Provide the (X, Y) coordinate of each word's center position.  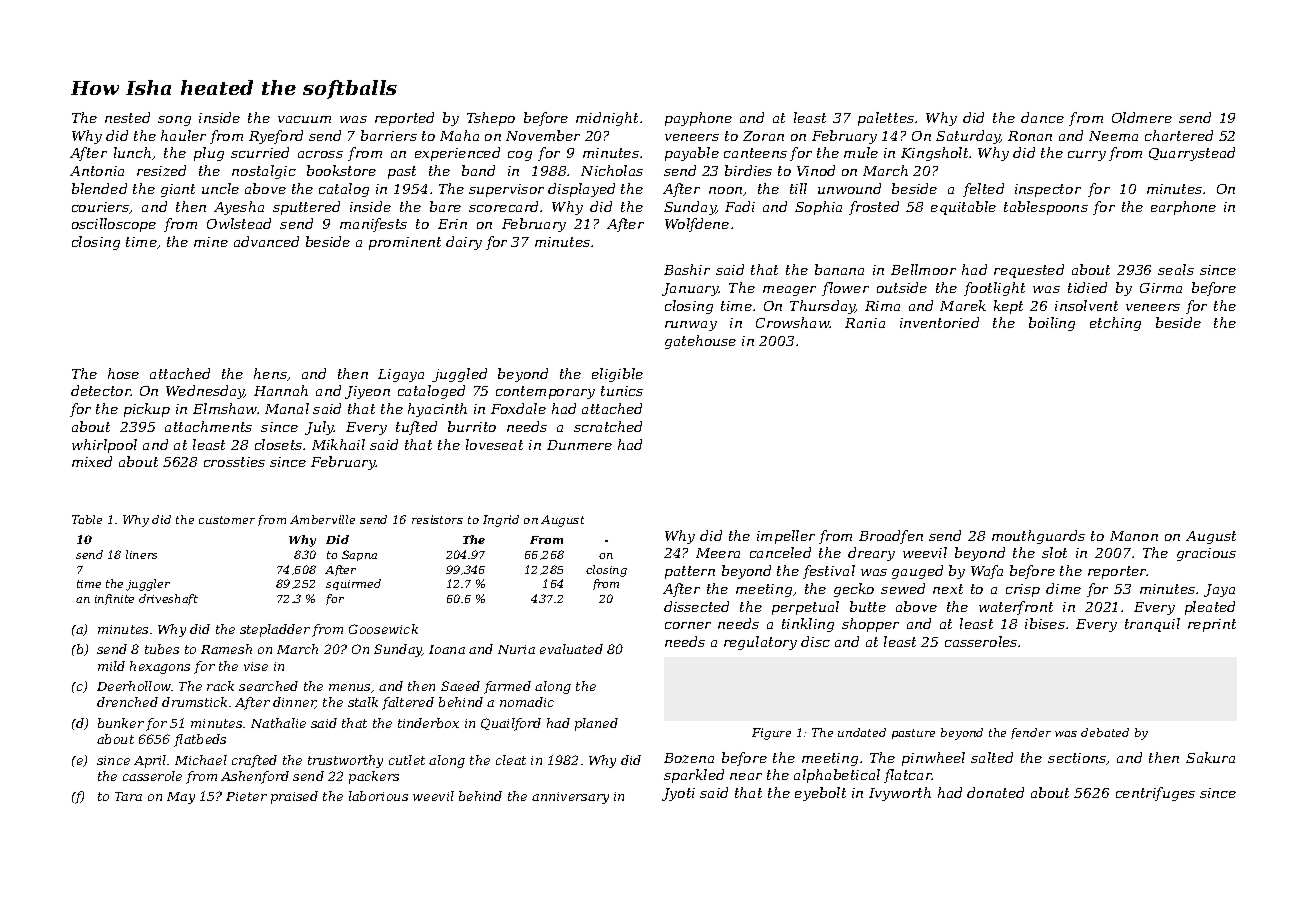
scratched (608, 426)
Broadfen (891, 537)
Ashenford (255, 777)
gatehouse (700, 342)
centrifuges (1155, 794)
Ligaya (401, 375)
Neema (1113, 136)
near (746, 776)
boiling (1052, 324)
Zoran (763, 136)
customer (227, 520)
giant (178, 190)
